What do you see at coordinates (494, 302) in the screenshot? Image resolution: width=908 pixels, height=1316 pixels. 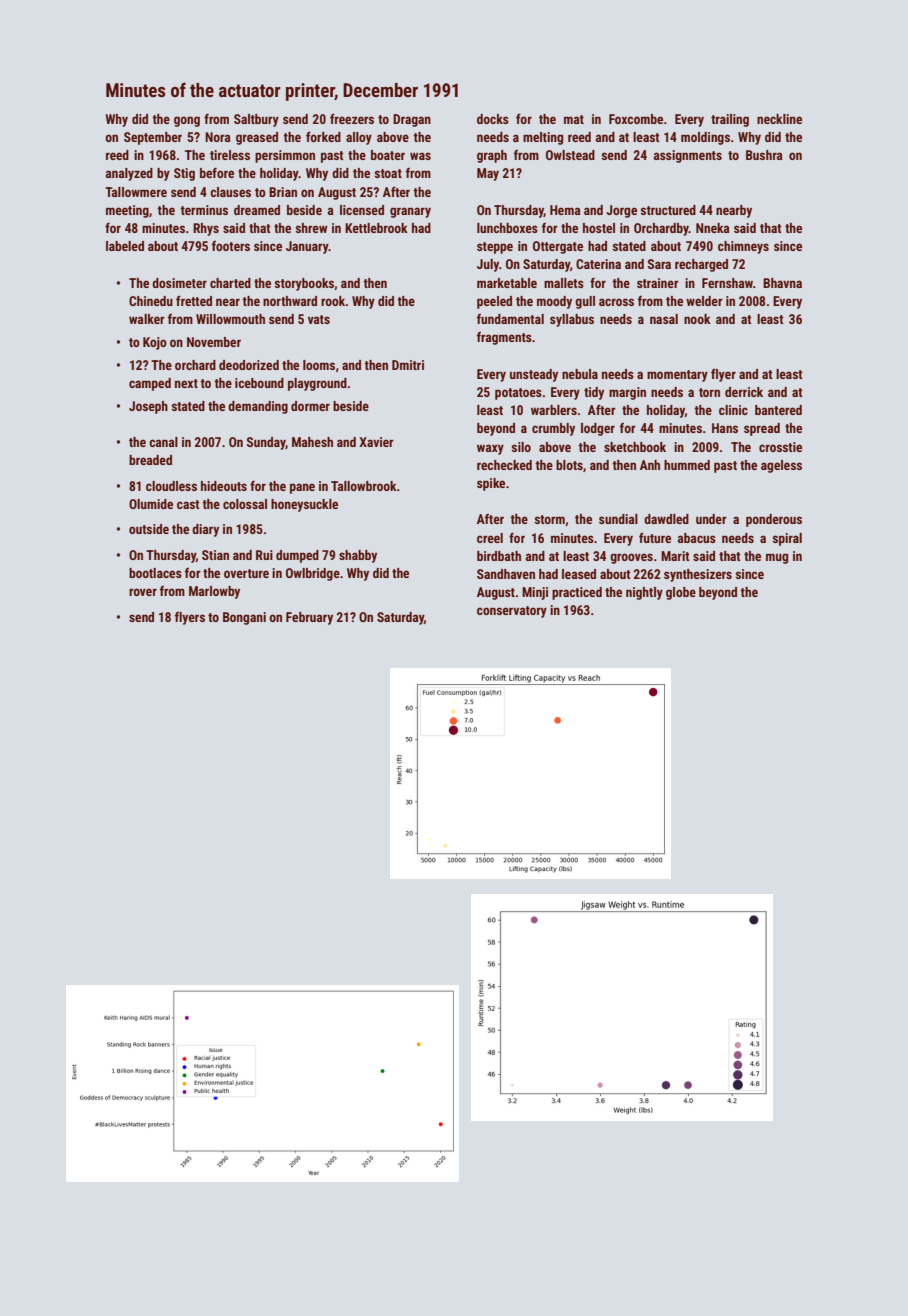 I see `peeled` at bounding box center [494, 302].
